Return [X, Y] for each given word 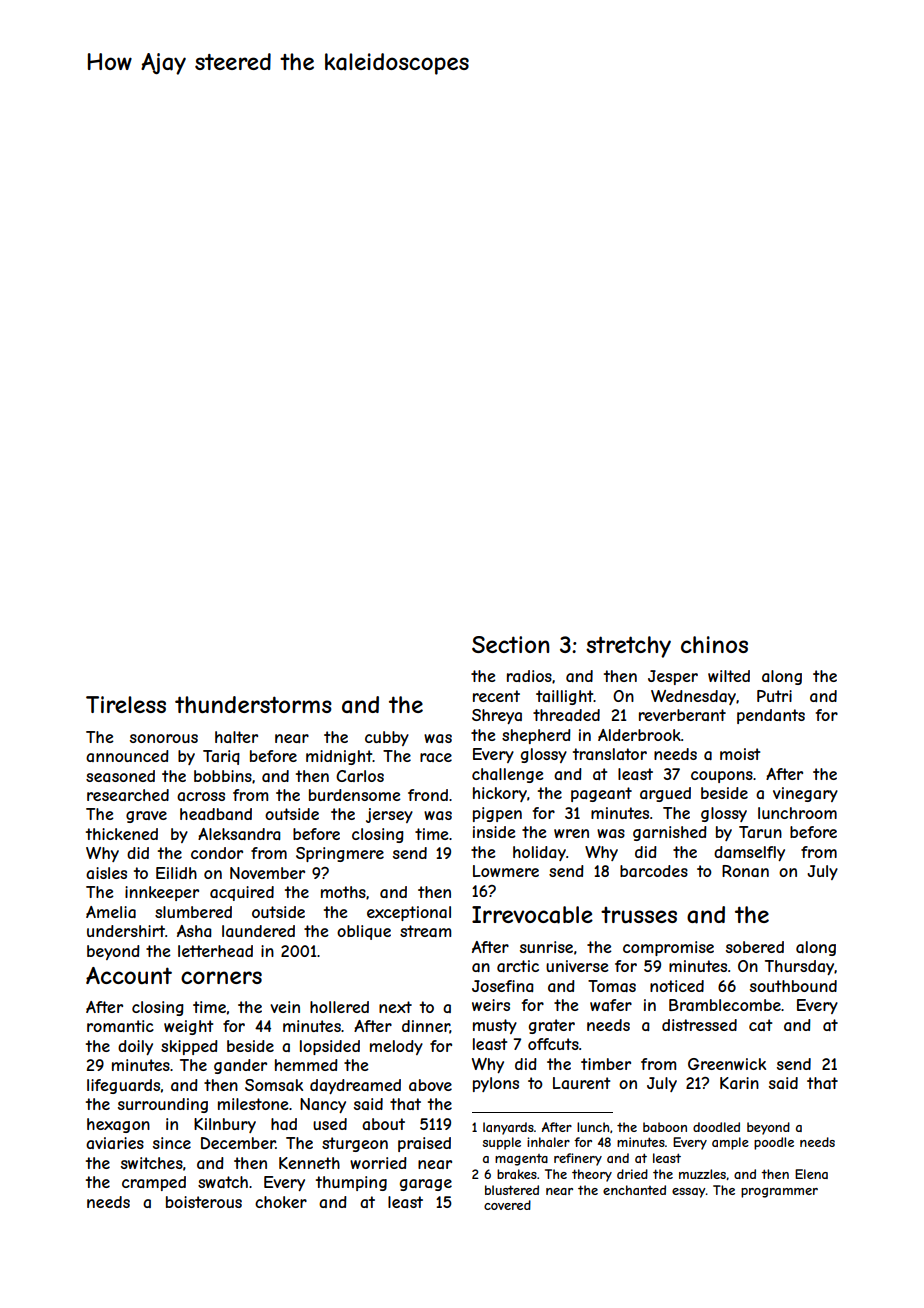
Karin [739, 1083]
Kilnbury [225, 1125]
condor [217, 853]
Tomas [612, 986]
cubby [387, 738]
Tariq [221, 757]
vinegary [805, 794]
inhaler [548, 1142]
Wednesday [693, 697]
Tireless [126, 704]
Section [510, 644]
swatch [223, 1182]
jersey [389, 815]
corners [221, 977]
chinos [714, 644]
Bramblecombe [725, 1005]
